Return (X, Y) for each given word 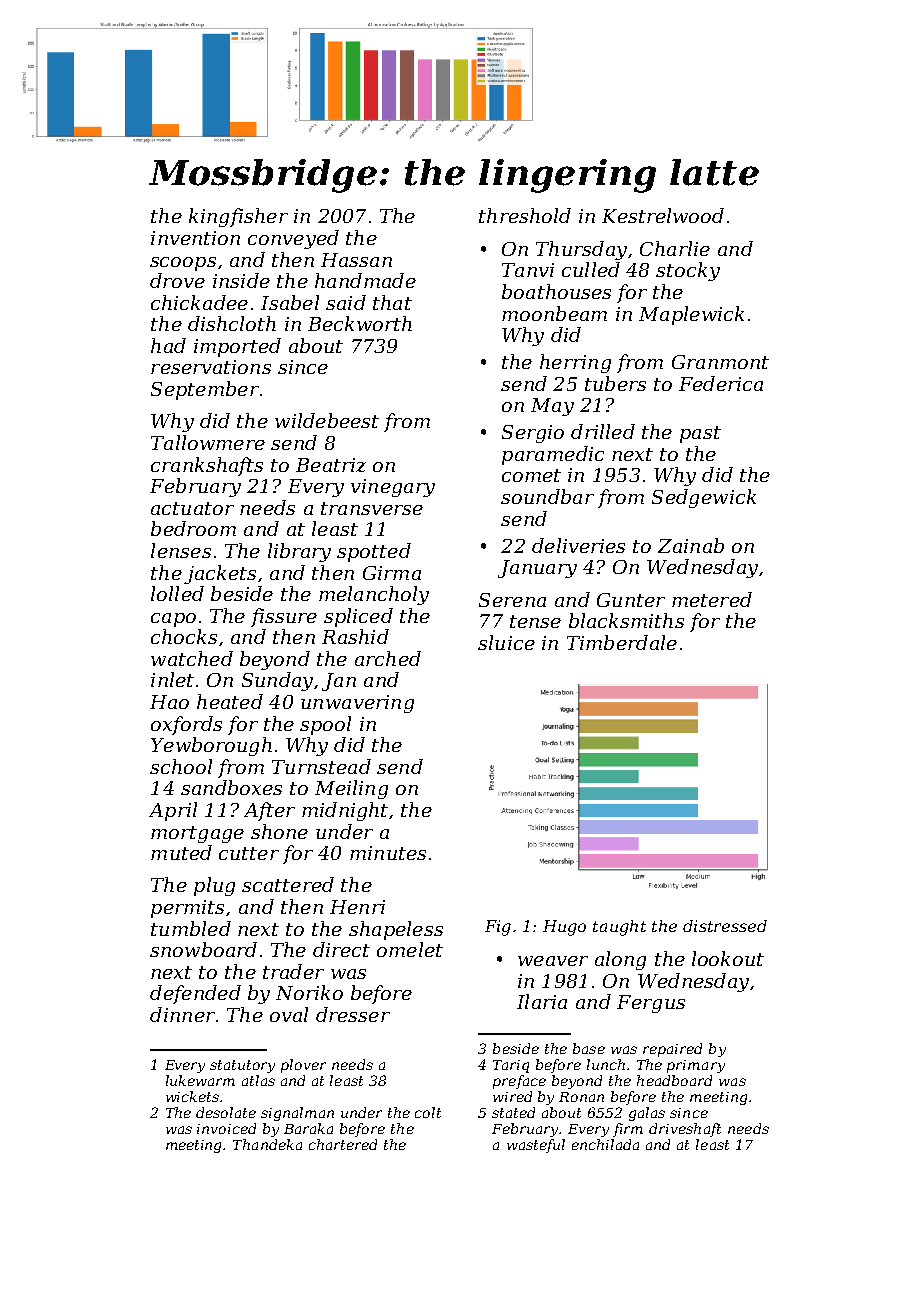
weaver (553, 961)
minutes (388, 853)
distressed (725, 926)
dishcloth (232, 323)
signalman (297, 1114)
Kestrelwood (663, 215)
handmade (365, 280)
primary (696, 1066)
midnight (345, 811)
